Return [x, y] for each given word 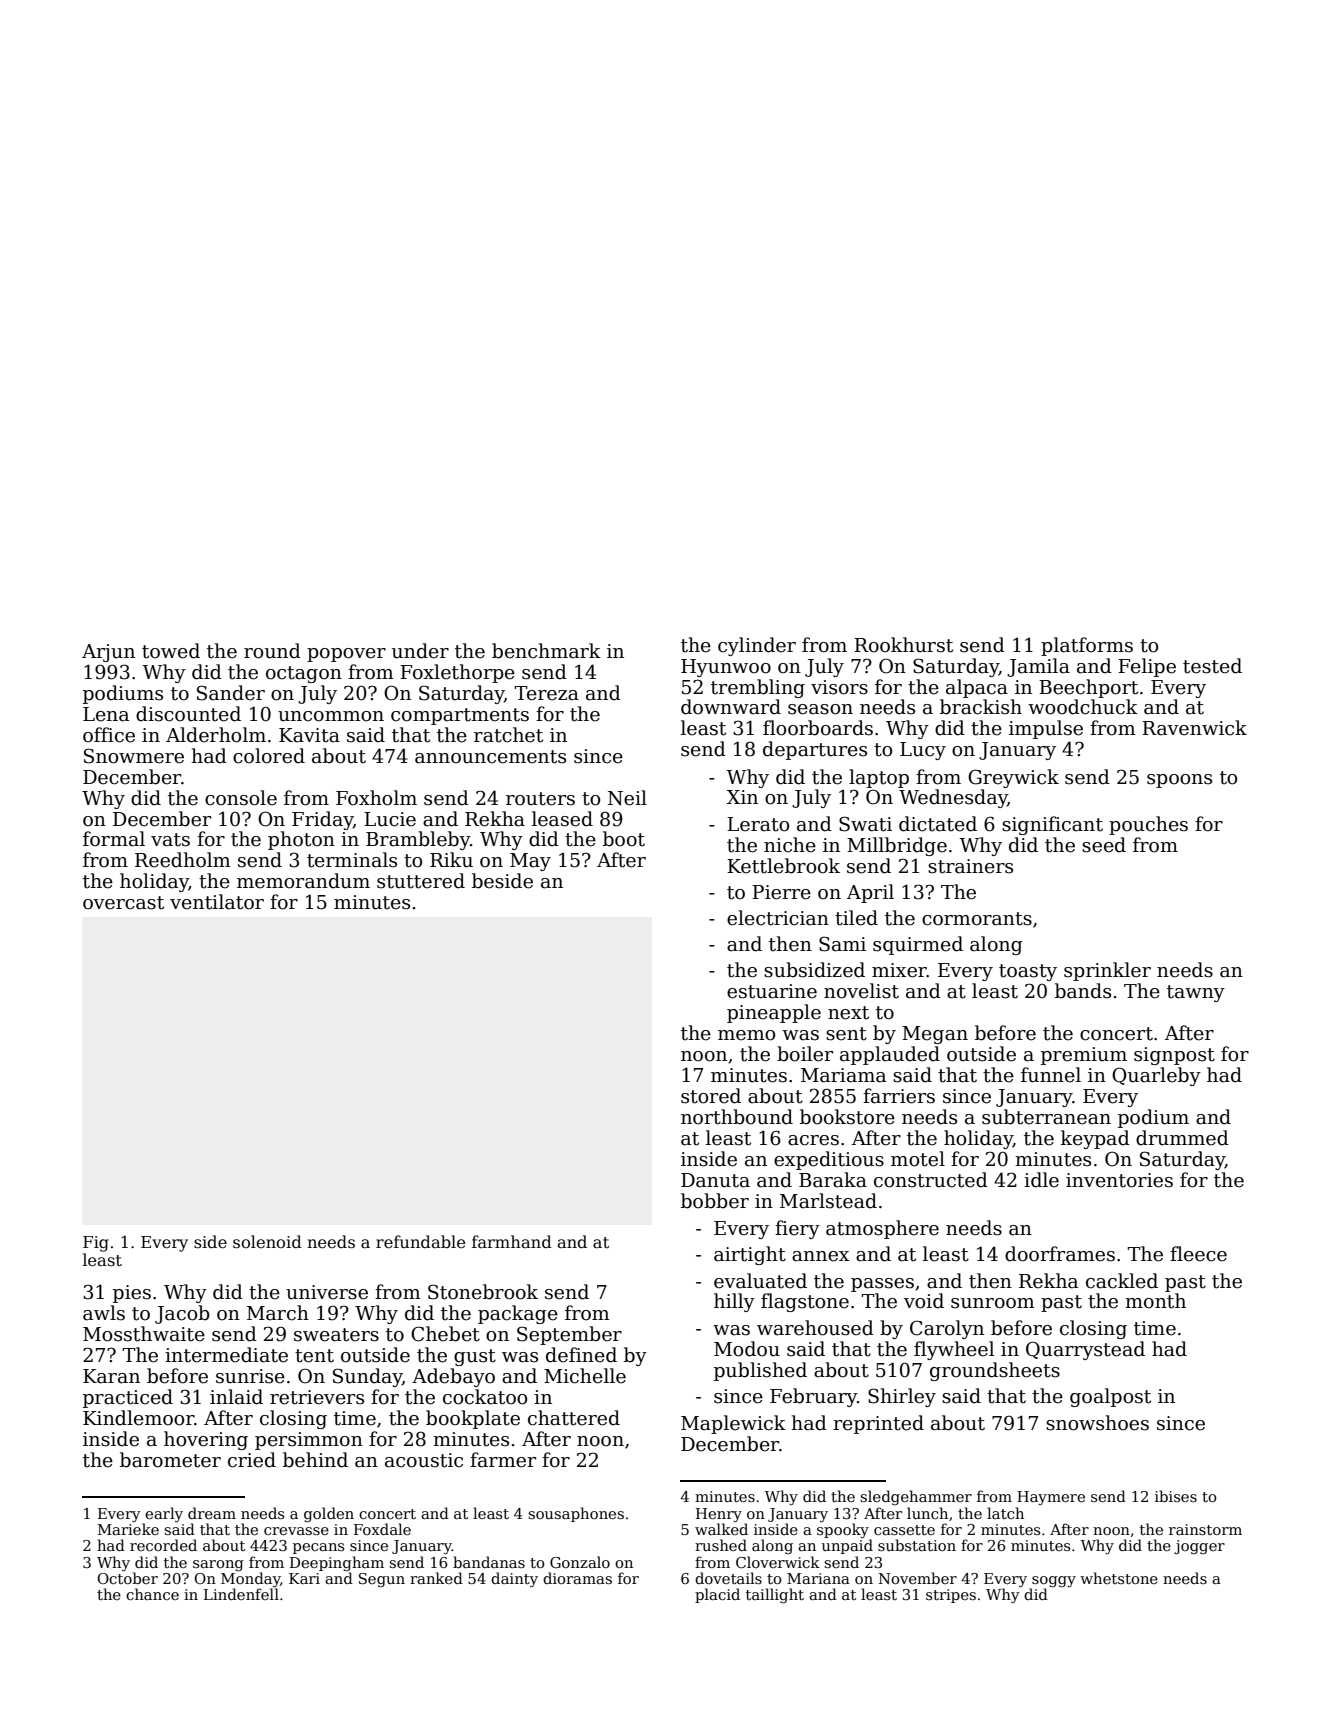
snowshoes [1097, 1423]
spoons [1179, 781]
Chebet [445, 1334]
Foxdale [382, 1529]
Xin [742, 797]
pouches [1148, 825]
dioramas [577, 1578]
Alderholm [216, 735]
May [530, 862]
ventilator [217, 902]
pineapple [774, 1013]
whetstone [1119, 1578]
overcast [123, 903]
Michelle [585, 1376]
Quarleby [1156, 1076]
